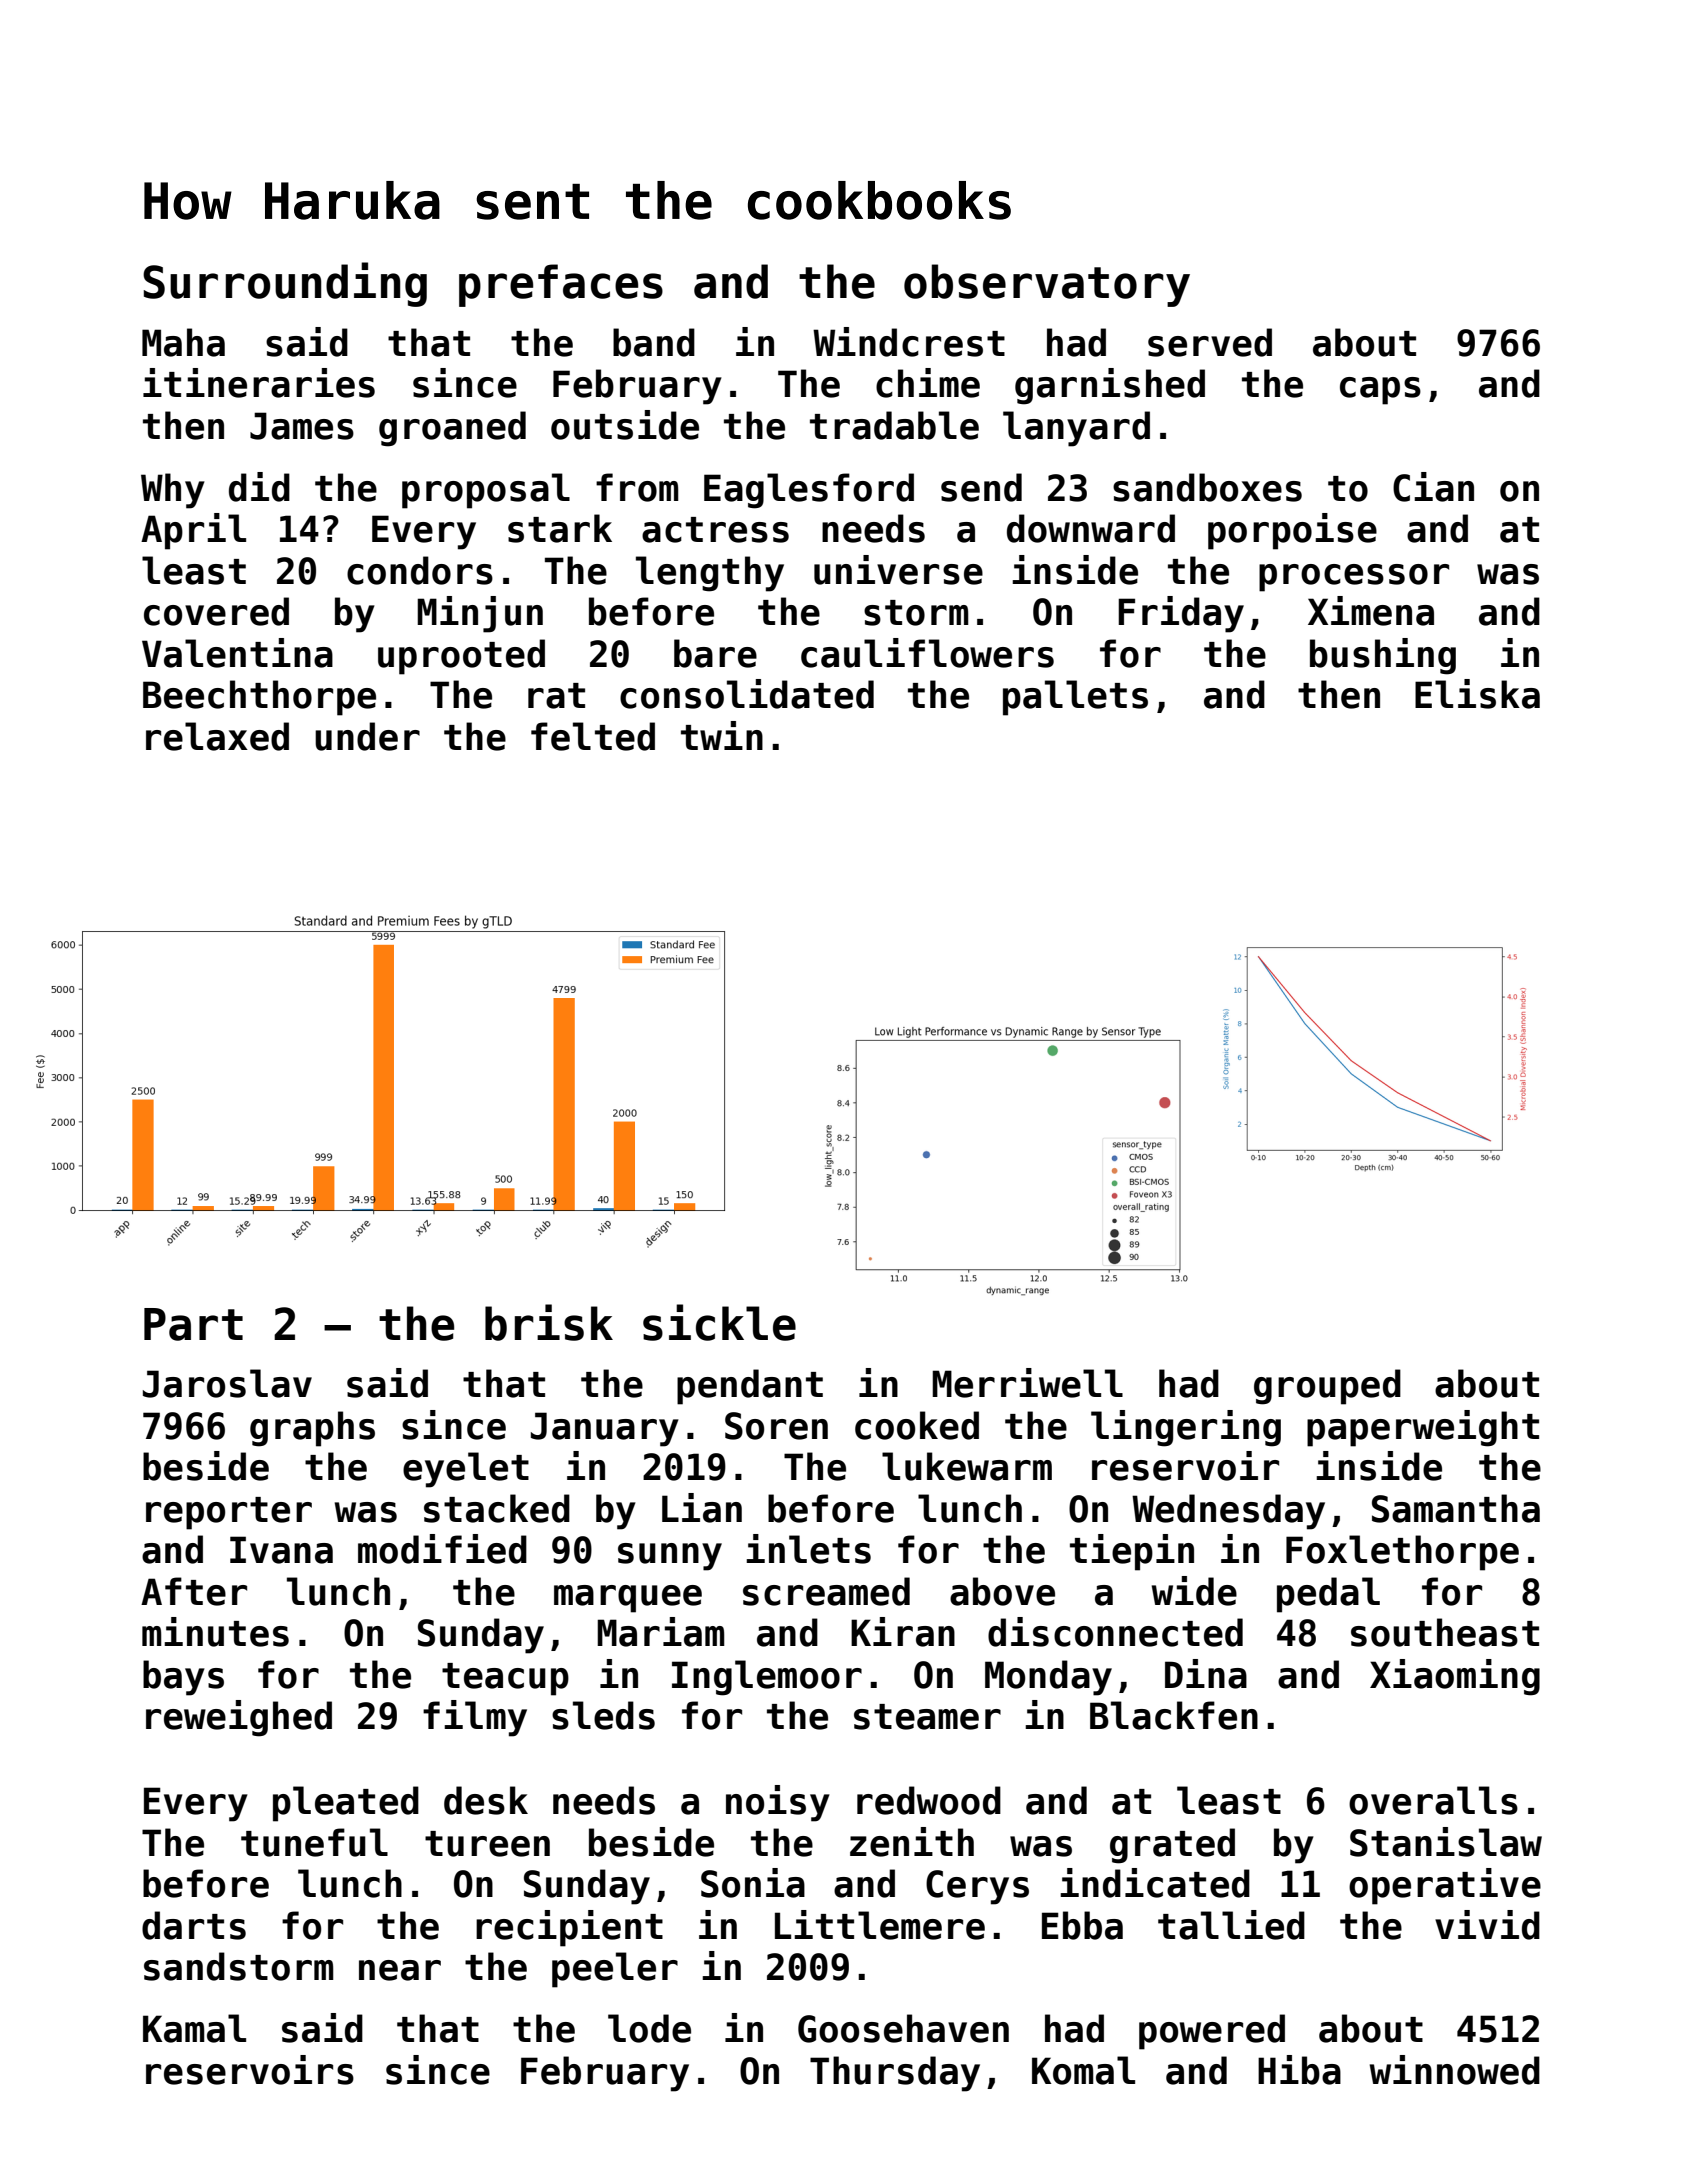 This page has width=1683, height=2178. What do you see at coordinates (912, 1842) in the page?
I see `zenith` at bounding box center [912, 1842].
